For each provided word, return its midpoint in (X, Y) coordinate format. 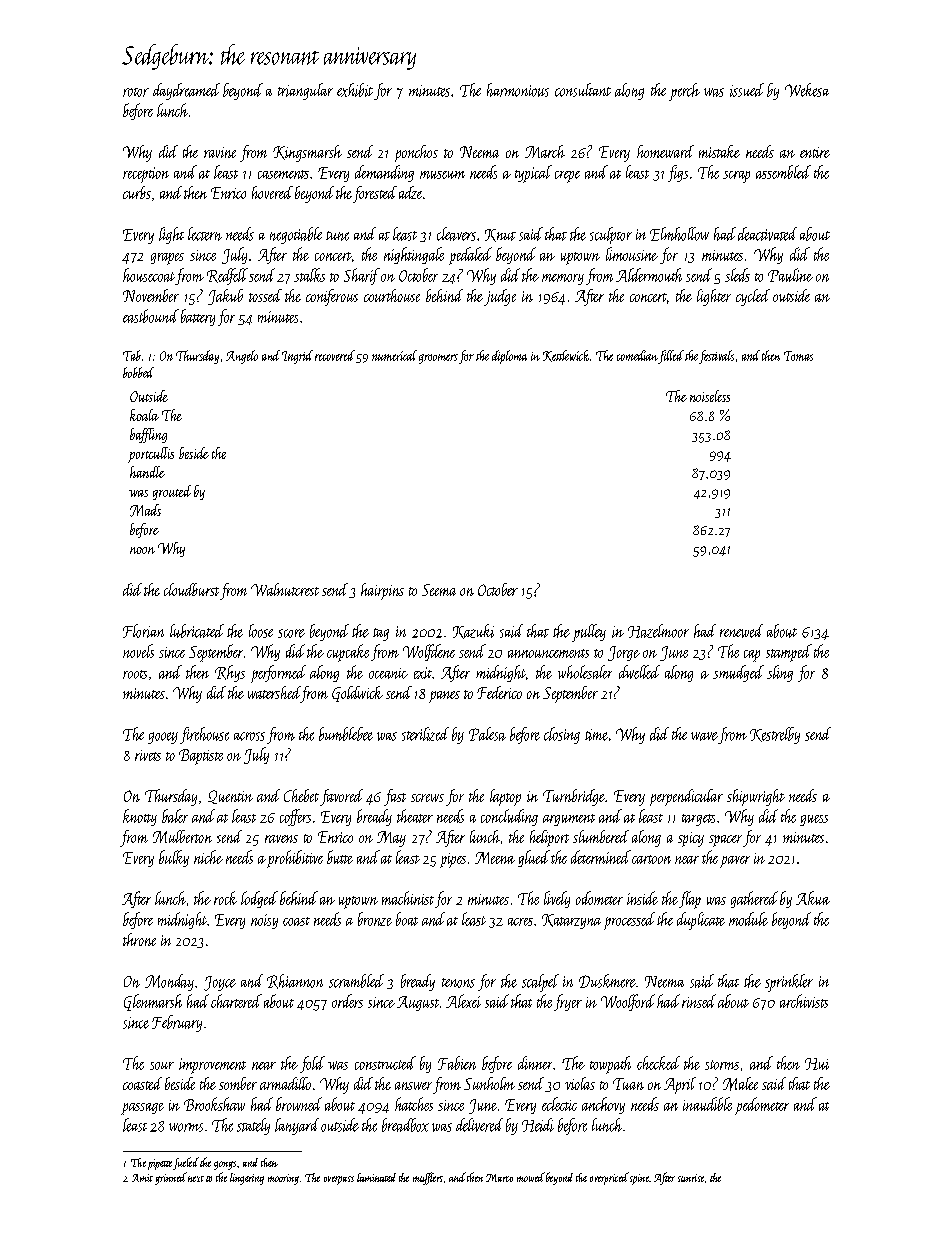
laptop (505, 797)
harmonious (518, 90)
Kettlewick (566, 356)
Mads (145, 510)
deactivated (767, 234)
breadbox (405, 1125)
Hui (817, 1064)
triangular (305, 91)
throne (139, 939)
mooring (283, 1179)
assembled (783, 172)
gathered (754, 899)
